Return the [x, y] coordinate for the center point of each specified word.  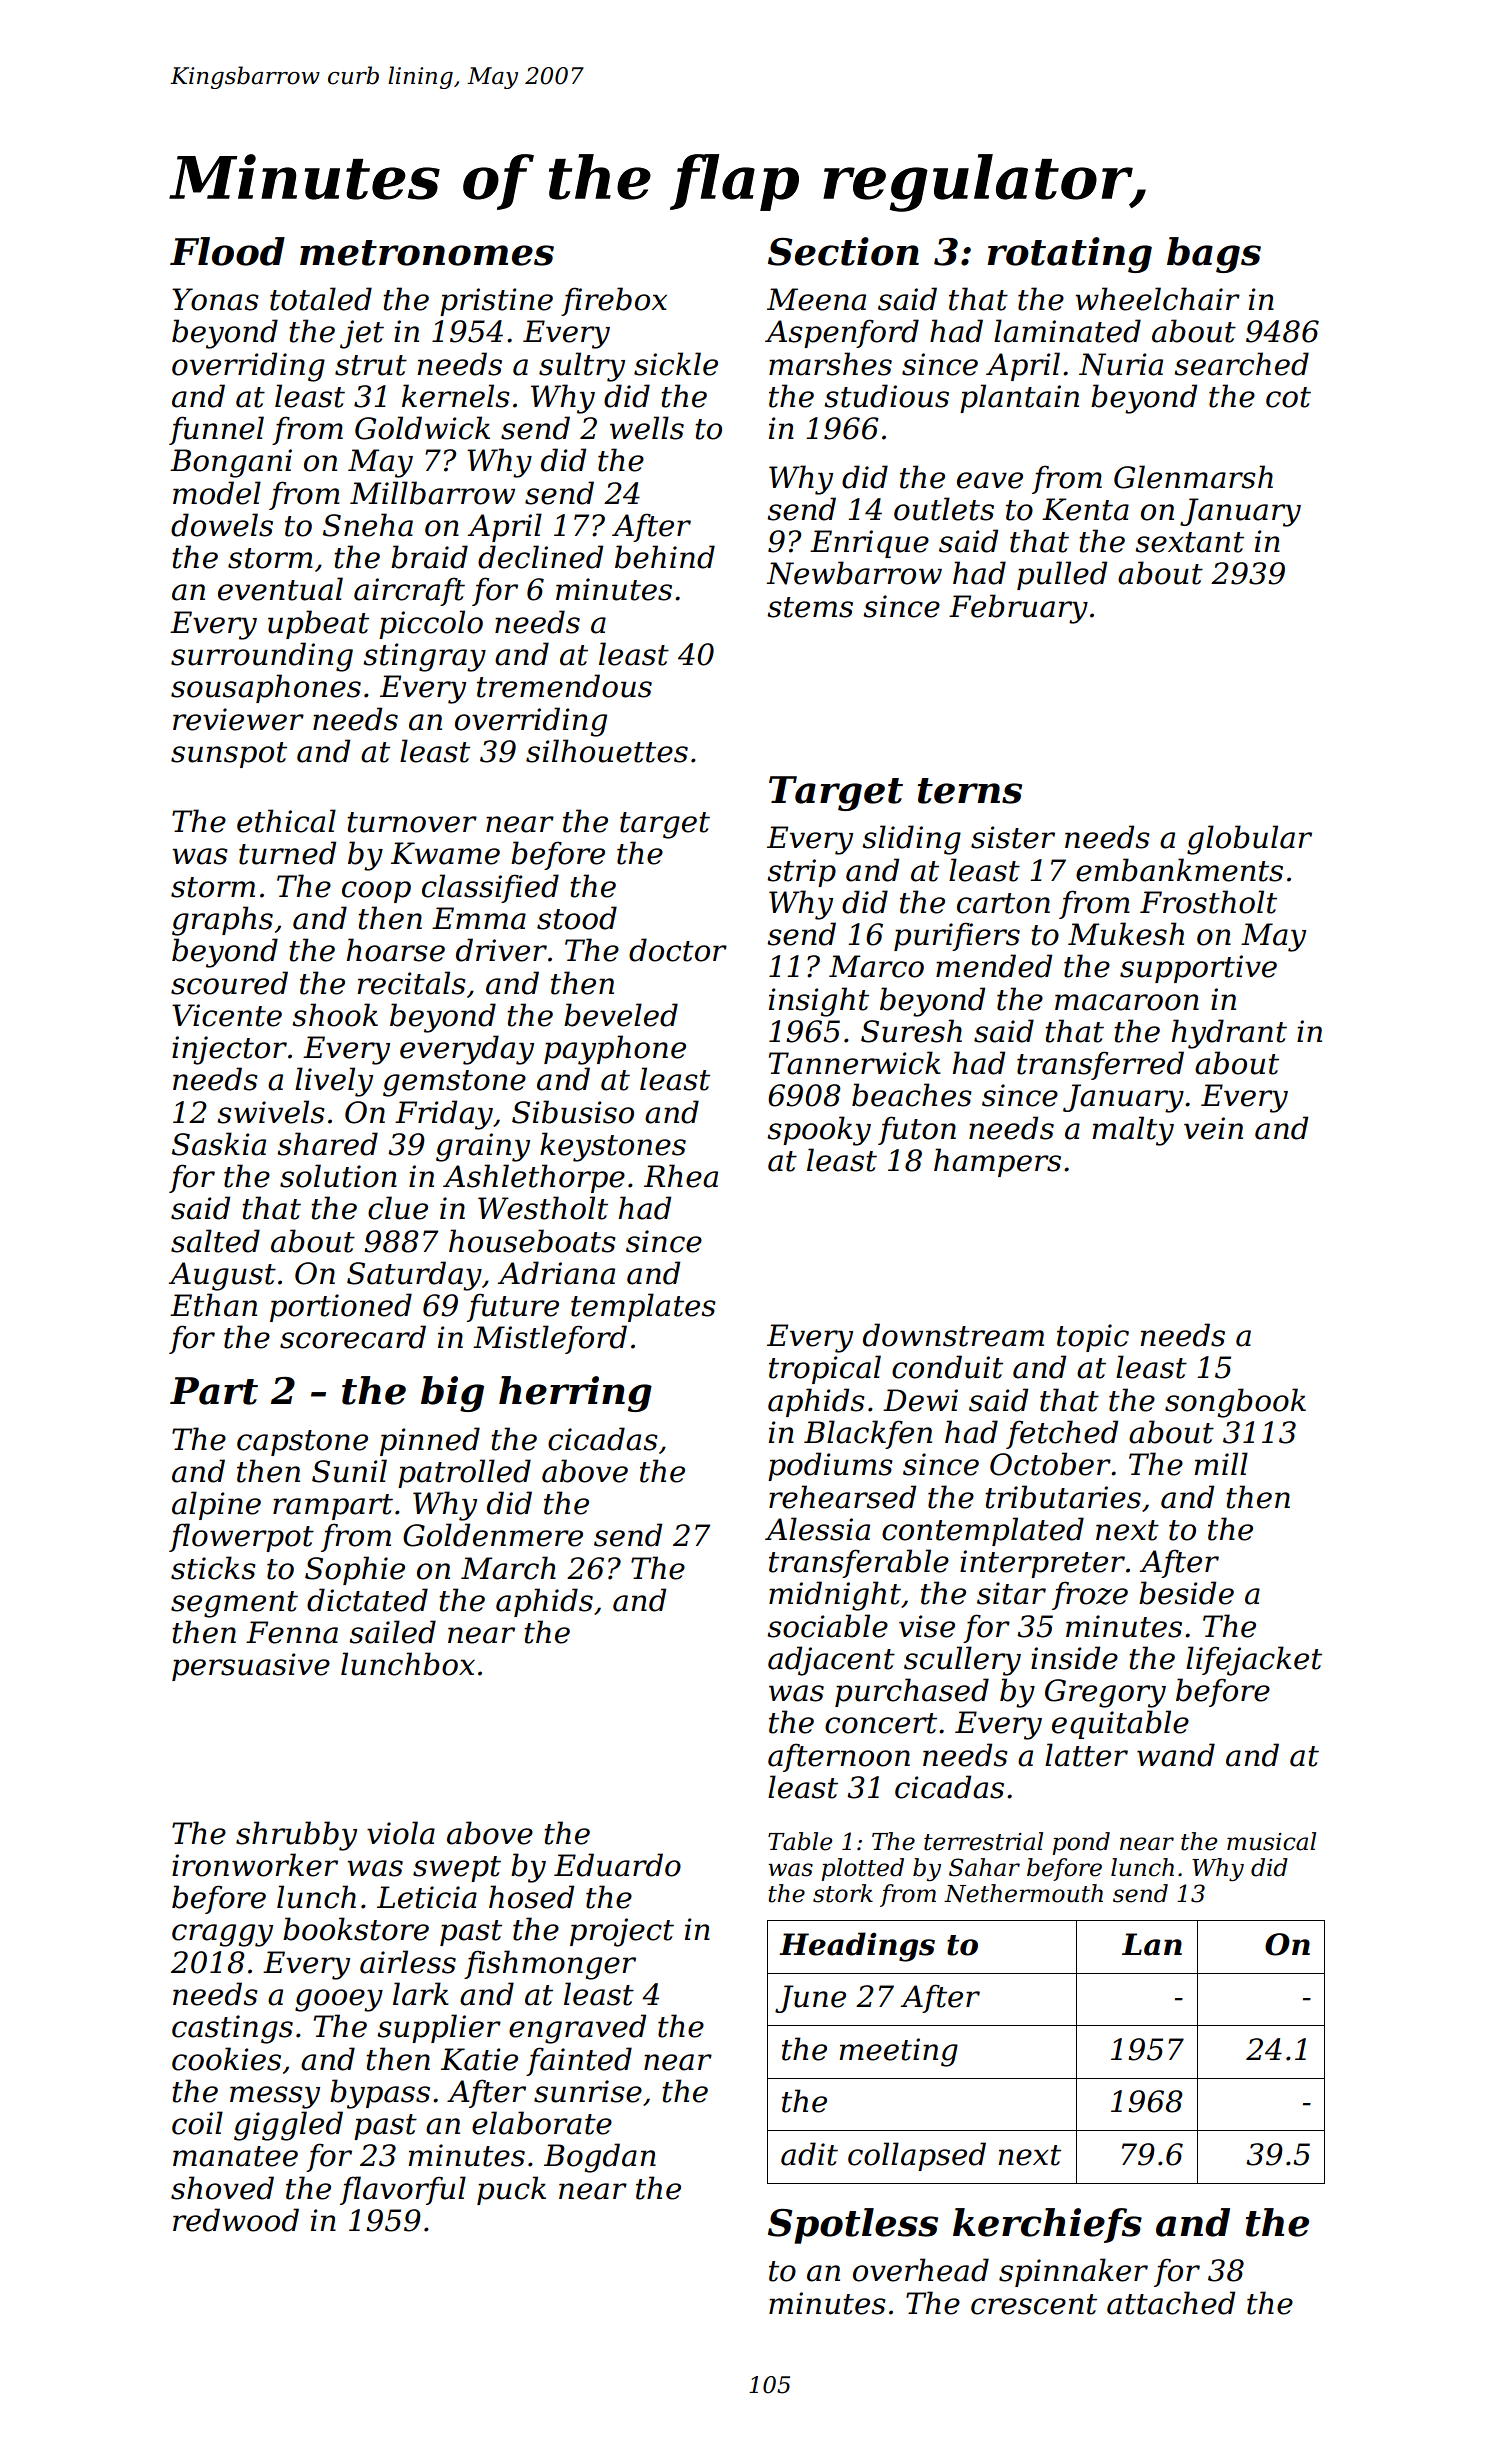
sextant [1189, 542]
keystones [613, 1147]
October [1050, 1464]
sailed [392, 1632]
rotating [1069, 255]
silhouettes [607, 751]
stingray [424, 657]
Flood [227, 251]
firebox [614, 301]
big [452, 1394]
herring [575, 1394]
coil [197, 2123]
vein [1213, 1128]
